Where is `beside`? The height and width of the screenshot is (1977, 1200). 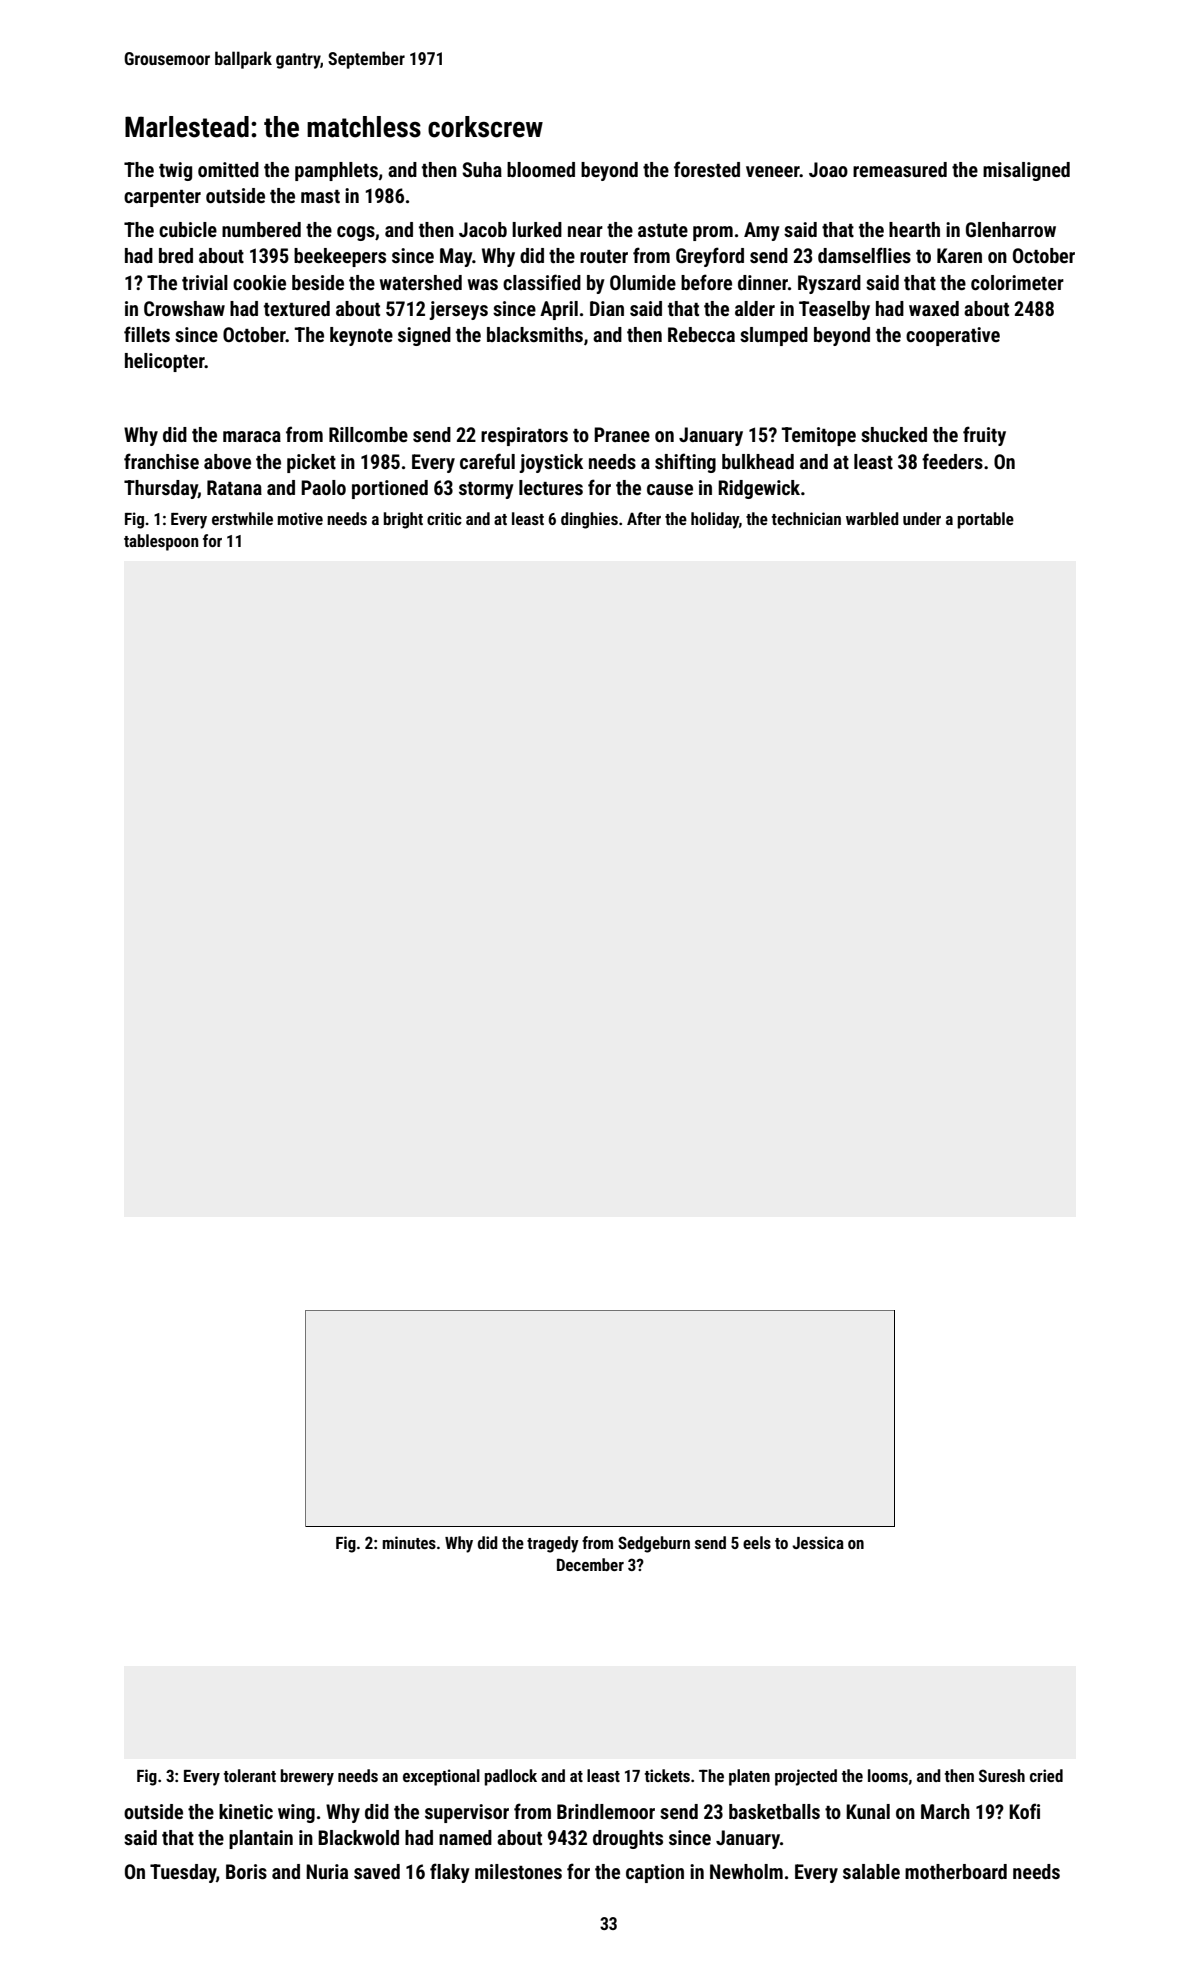
beside is located at coordinates (318, 282).
